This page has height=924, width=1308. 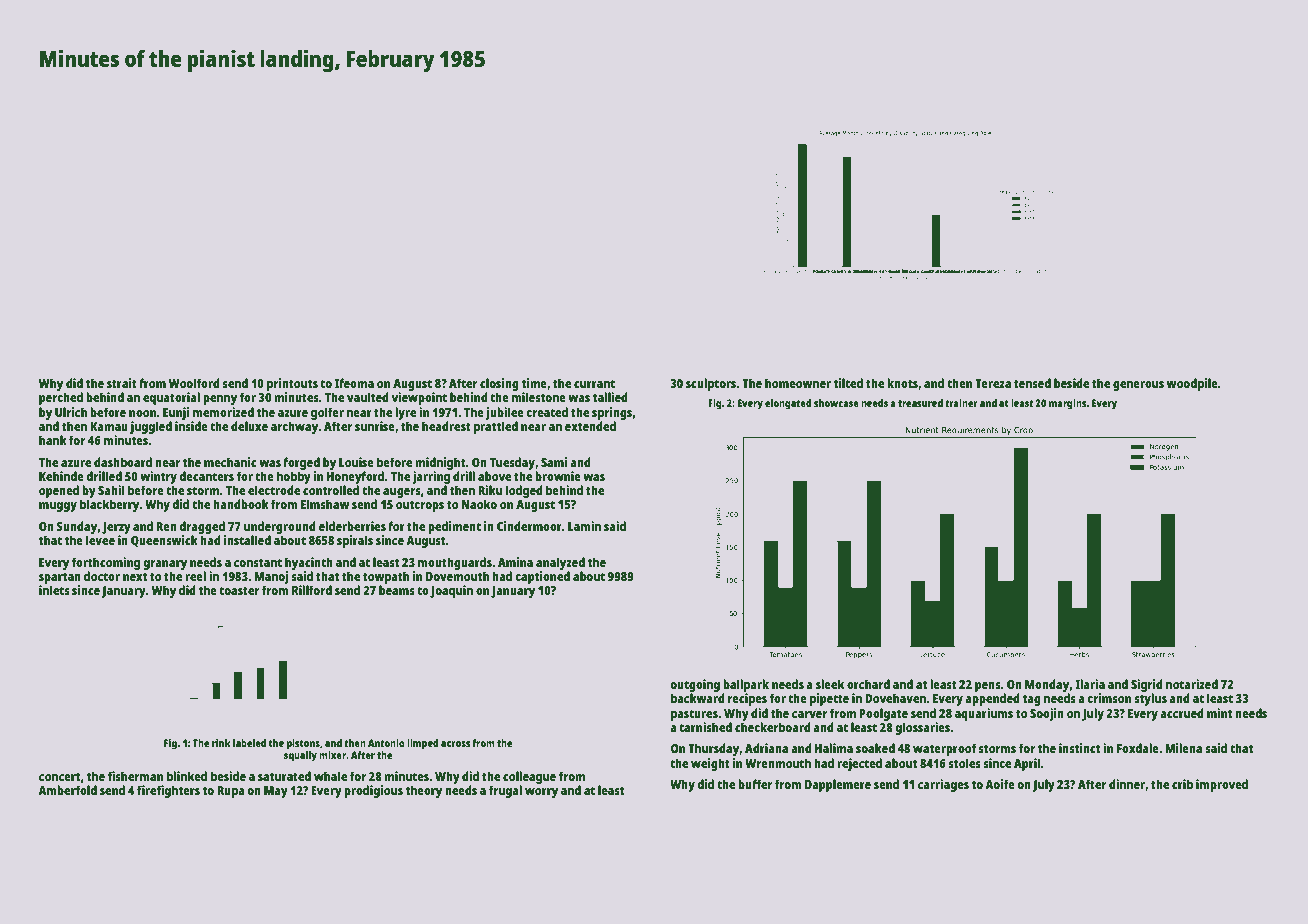 I want to click on currant, so click(x=594, y=383).
